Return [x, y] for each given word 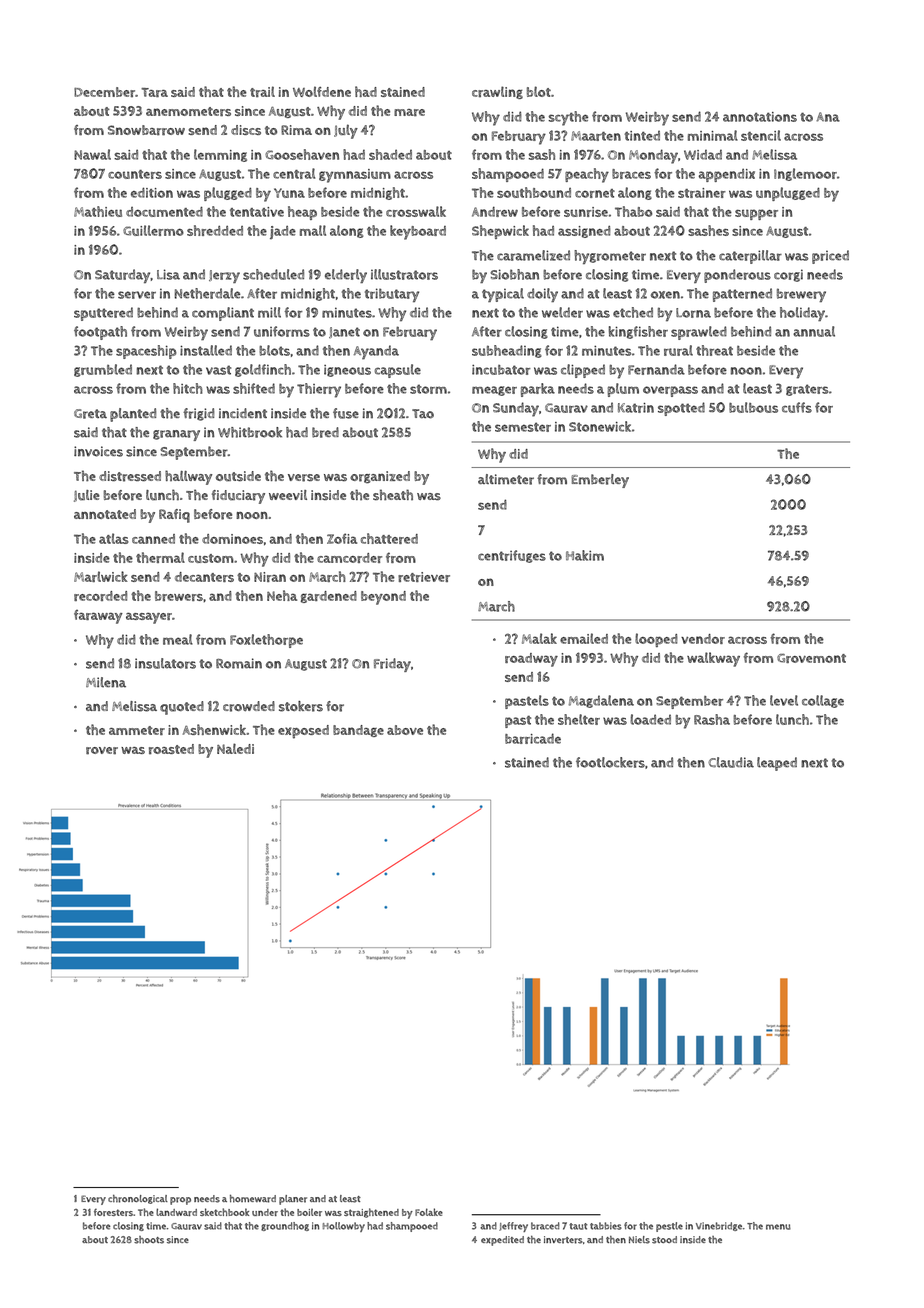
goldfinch [263, 370]
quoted [182, 708]
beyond [383, 598]
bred [325, 432]
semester [523, 427]
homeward [253, 1199]
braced [545, 1226]
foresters [113, 1212]
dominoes [232, 539]
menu [778, 1227]
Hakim [585, 555]
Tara [154, 92]
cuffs [797, 407]
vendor [703, 639]
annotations [760, 117]
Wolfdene [322, 91]
